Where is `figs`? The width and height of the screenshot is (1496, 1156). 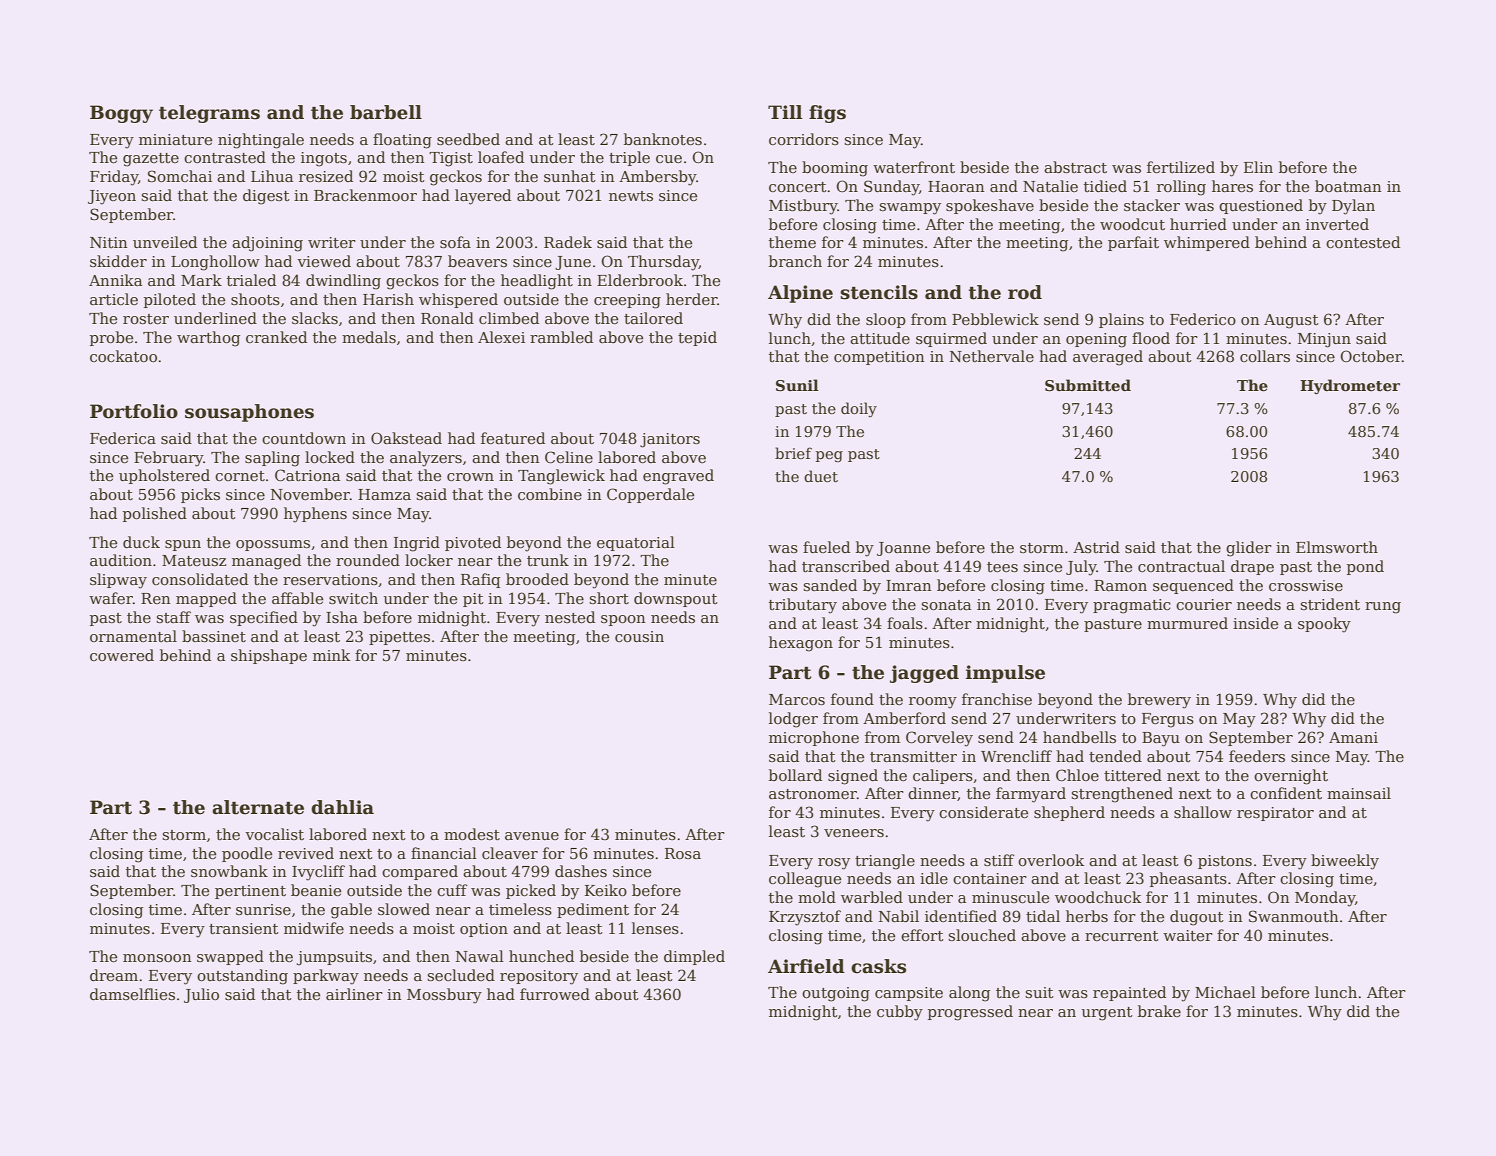
figs is located at coordinates (827, 114).
